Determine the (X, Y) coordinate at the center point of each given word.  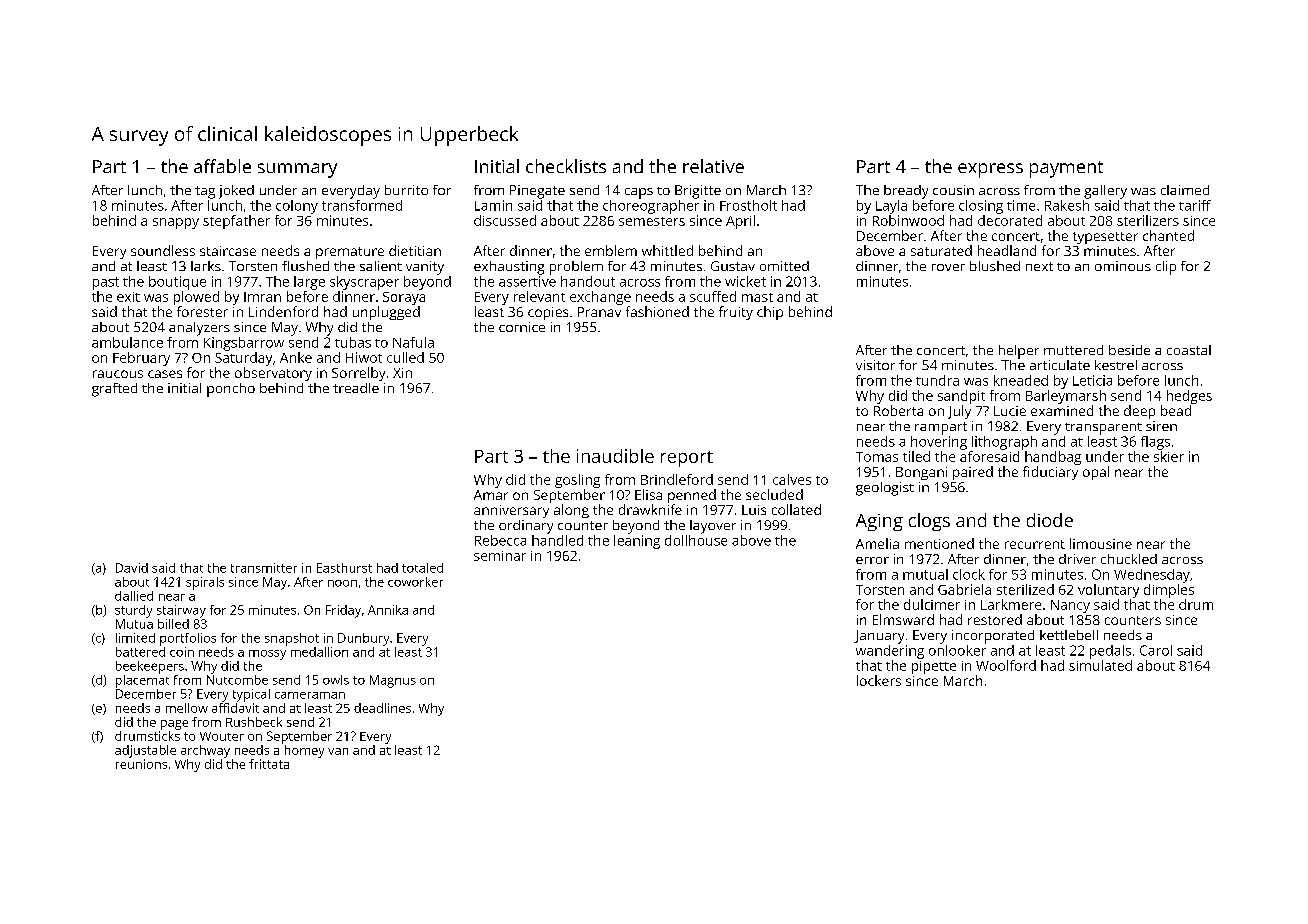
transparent (1103, 429)
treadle (356, 388)
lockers (879, 680)
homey (304, 751)
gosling (577, 481)
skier (1169, 456)
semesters (652, 221)
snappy (176, 223)
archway (205, 751)
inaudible (615, 456)
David (132, 568)
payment (1066, 169)
